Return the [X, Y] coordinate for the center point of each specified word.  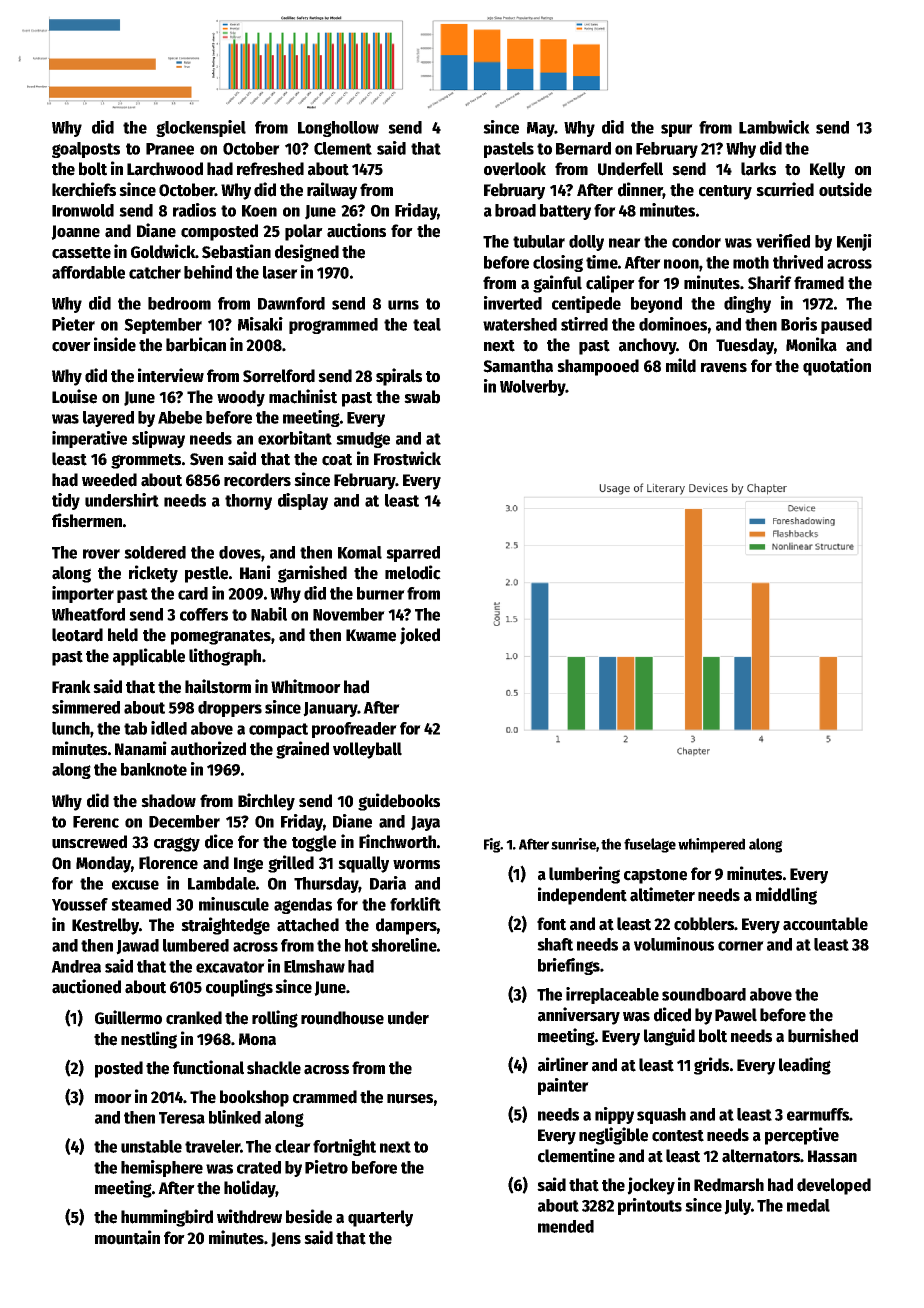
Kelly [827, 170]
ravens [724, 368]
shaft [555, 944]
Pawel [736, 1015]
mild [681, 365]
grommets [146, 461]
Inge [248, 865]
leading [805, 1066]
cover [71, 347]
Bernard [583, 148]
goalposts [86, 150]
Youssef [80, 904]
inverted [513, 303]
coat [337, 460]
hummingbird [167, 1218]
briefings [569, 966]
